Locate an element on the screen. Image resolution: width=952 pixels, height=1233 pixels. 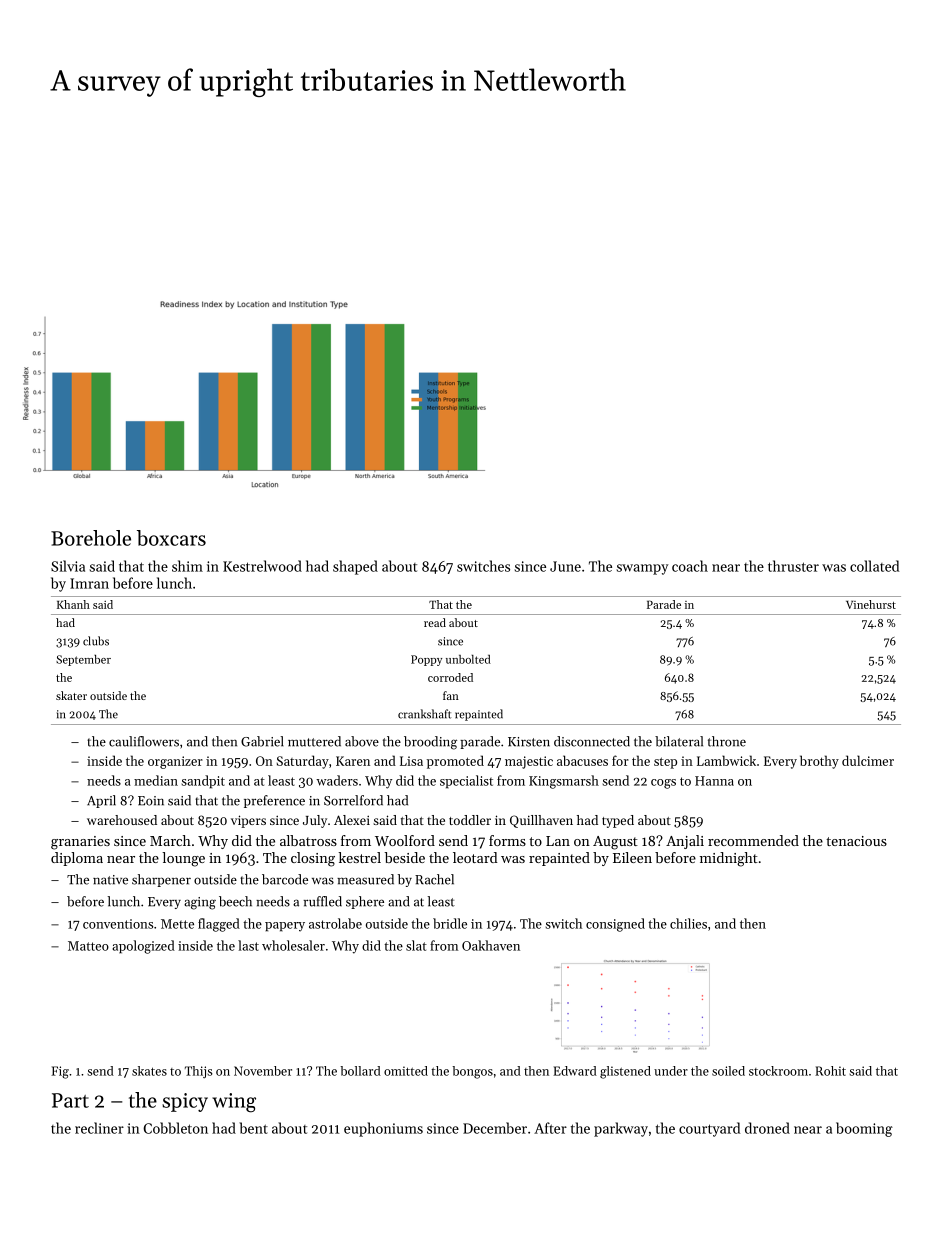
Part is located at coordinates (70, 1100).
